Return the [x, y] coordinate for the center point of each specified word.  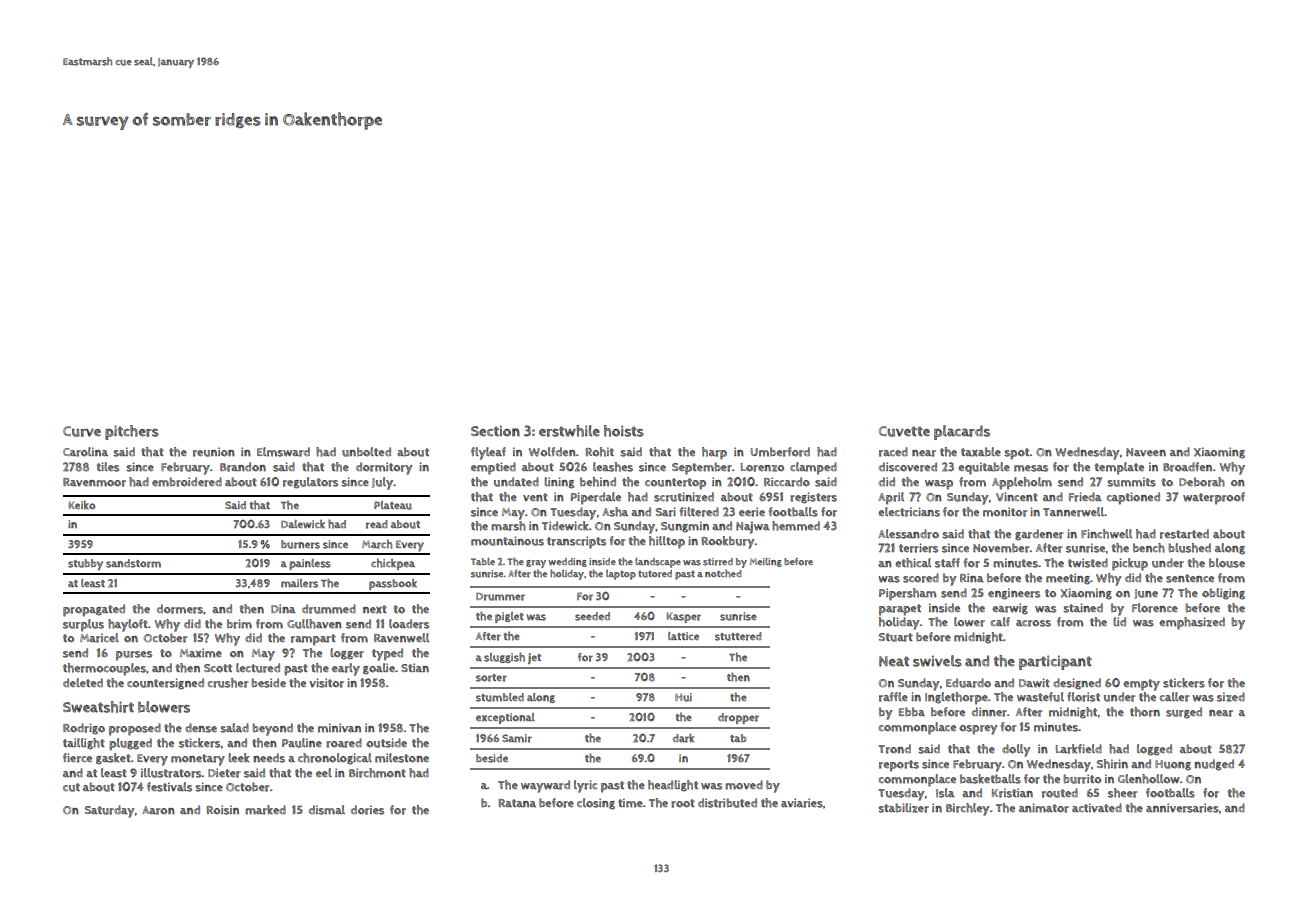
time [630, 803]
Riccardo [787, 482]
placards [962, 432]
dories [367, 810]
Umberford [780, 452]
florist [1083, 697]
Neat [894, 661]
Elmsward [283, 452]
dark [683, 738]
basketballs [990, 779]
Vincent [1017, 496]
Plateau [393, 505]
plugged [130, 744]
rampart [313, 640]
